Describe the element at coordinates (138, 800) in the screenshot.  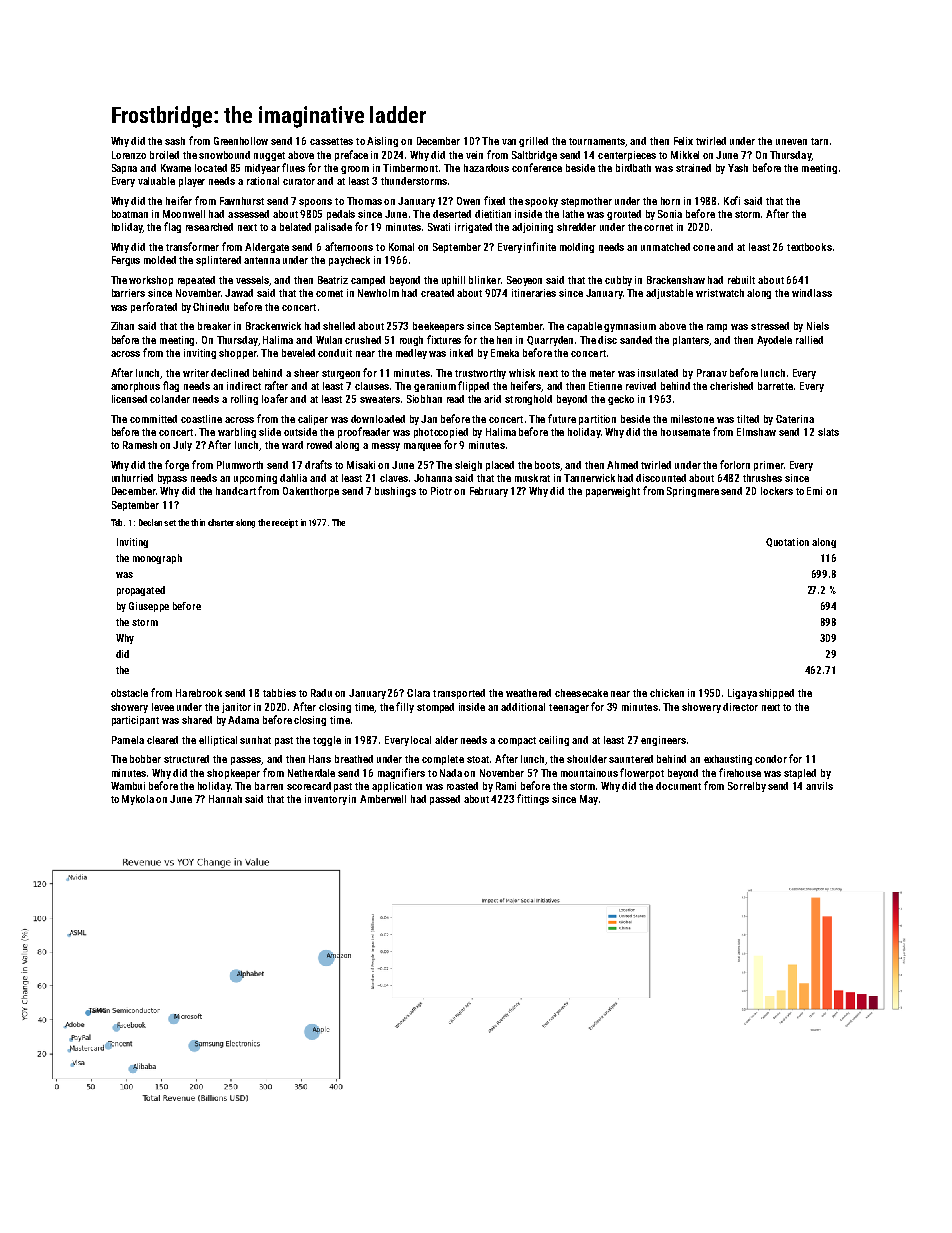
I see `Mykola` at that location.
